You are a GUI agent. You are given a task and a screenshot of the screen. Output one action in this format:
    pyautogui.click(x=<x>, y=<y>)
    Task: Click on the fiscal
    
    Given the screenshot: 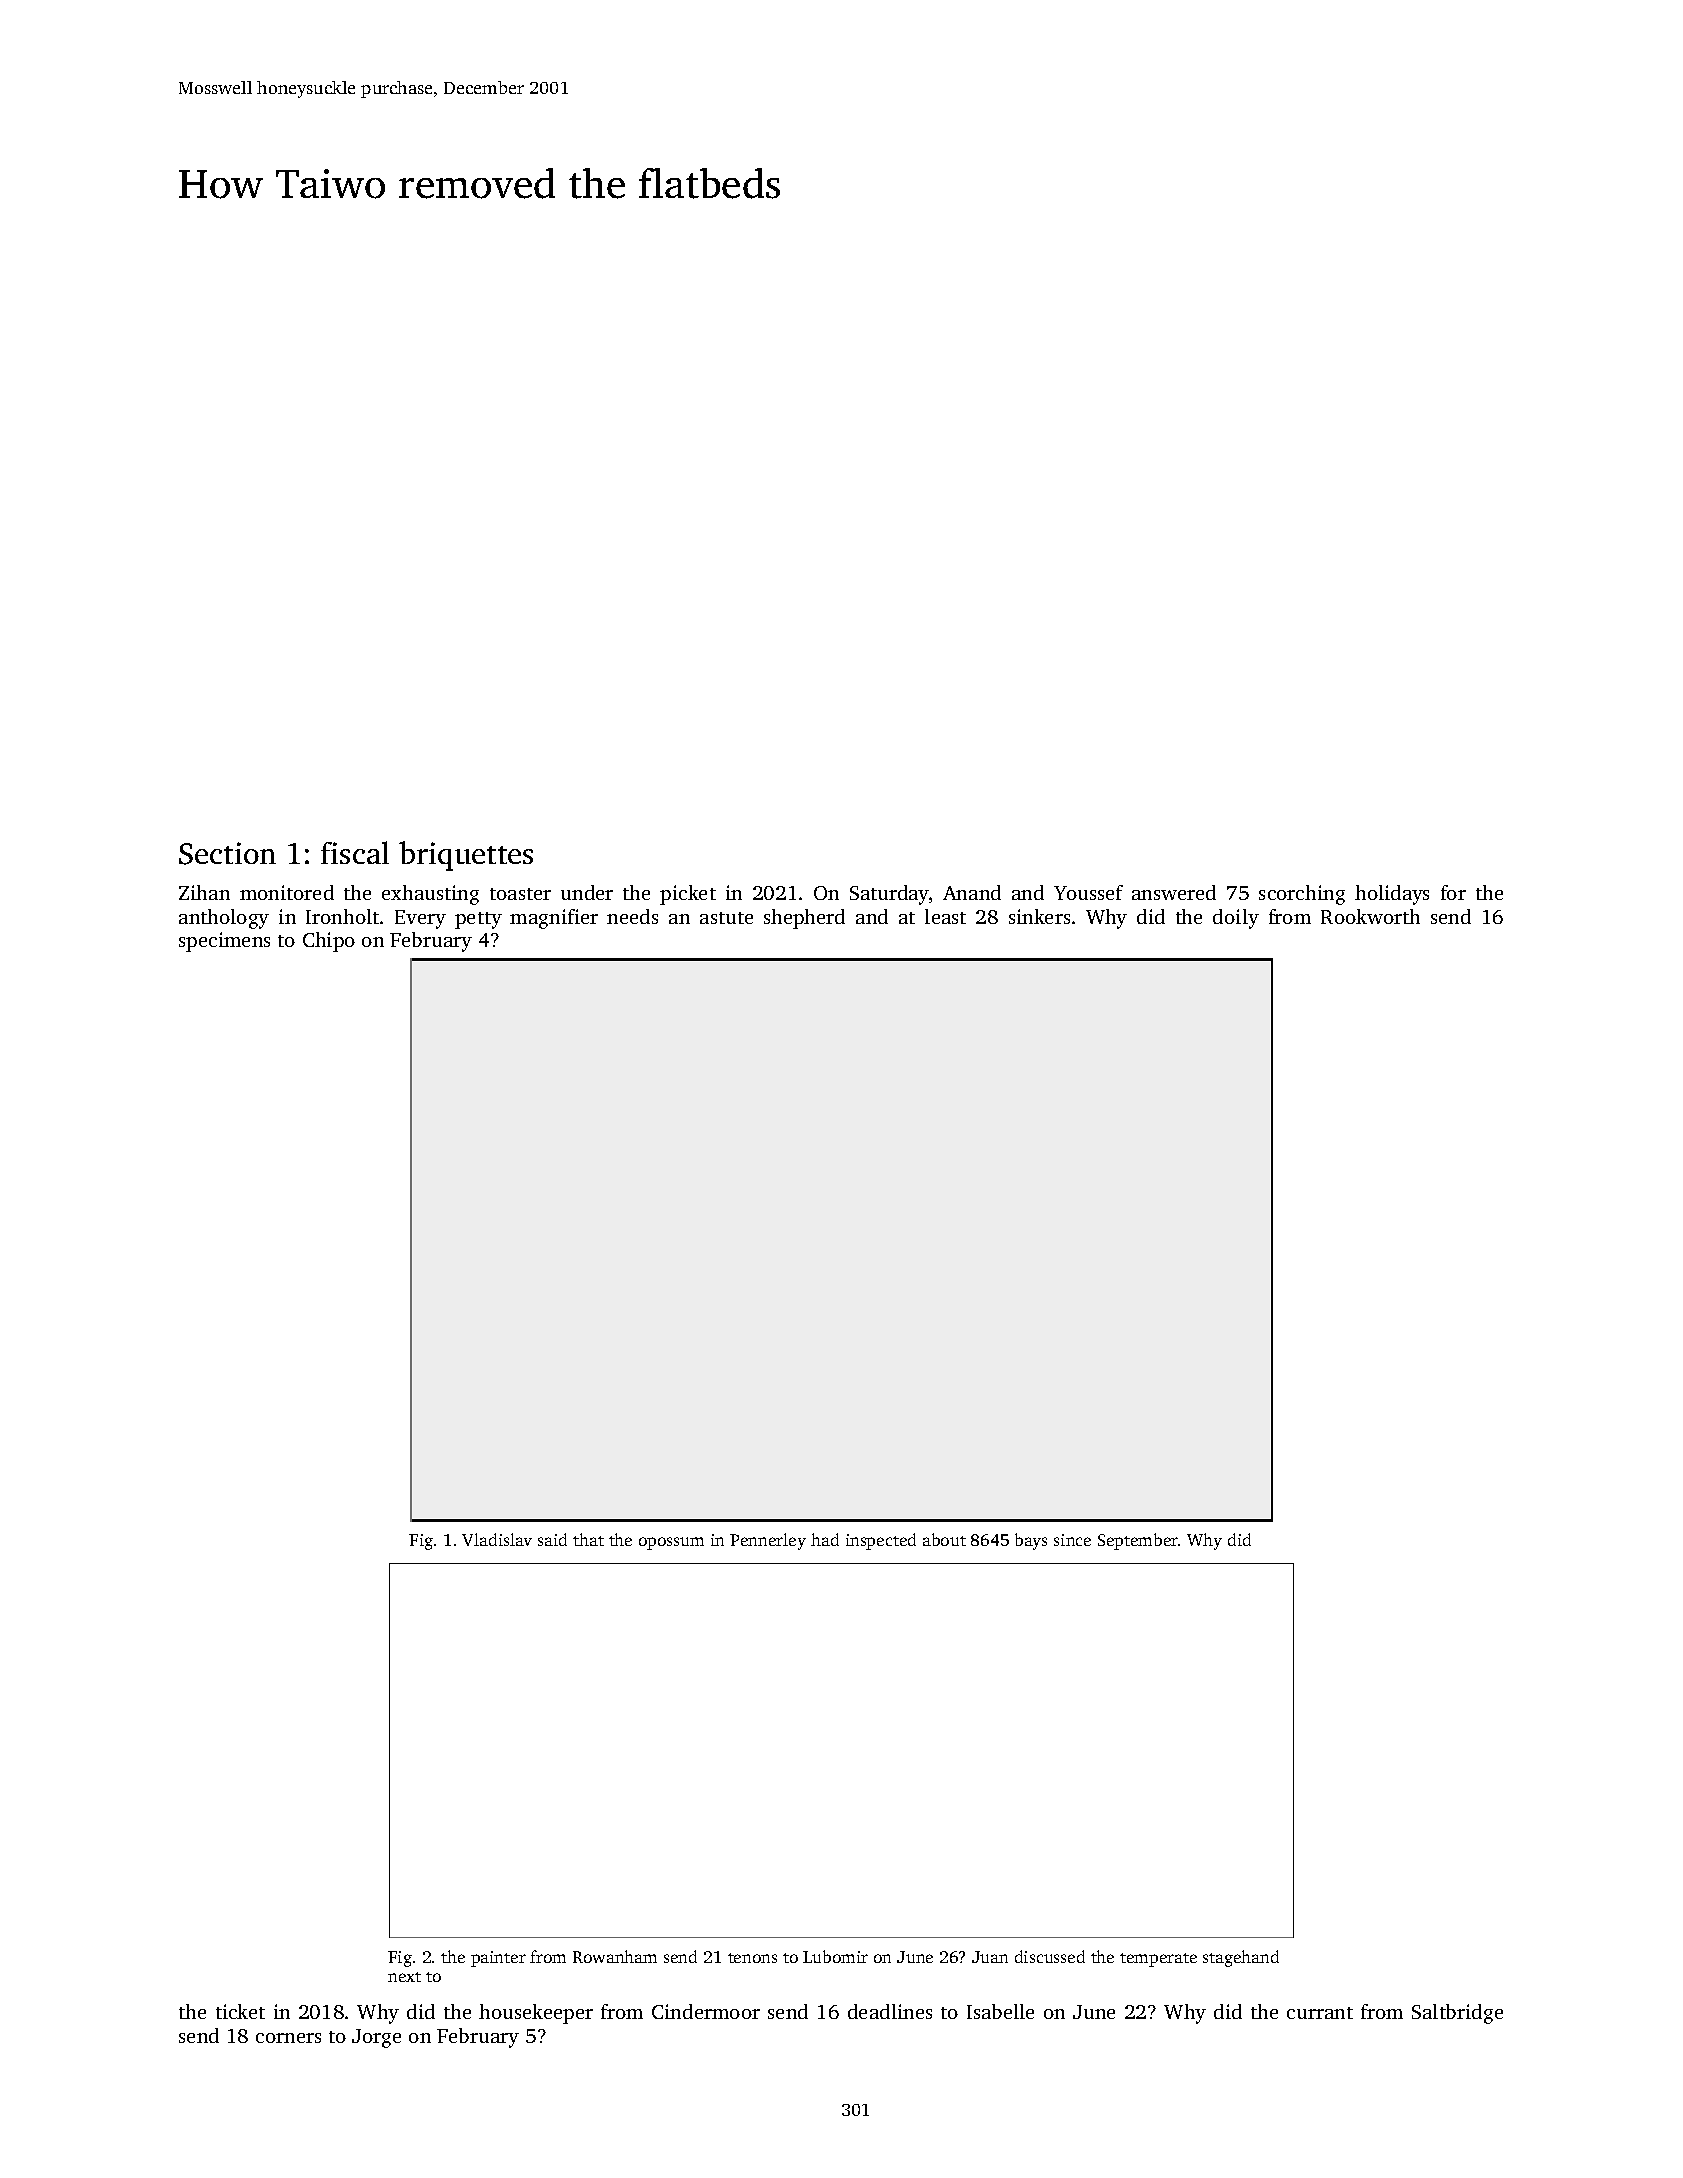 What is the action you would take?
    pyautogui.click(x=355, y=852)
